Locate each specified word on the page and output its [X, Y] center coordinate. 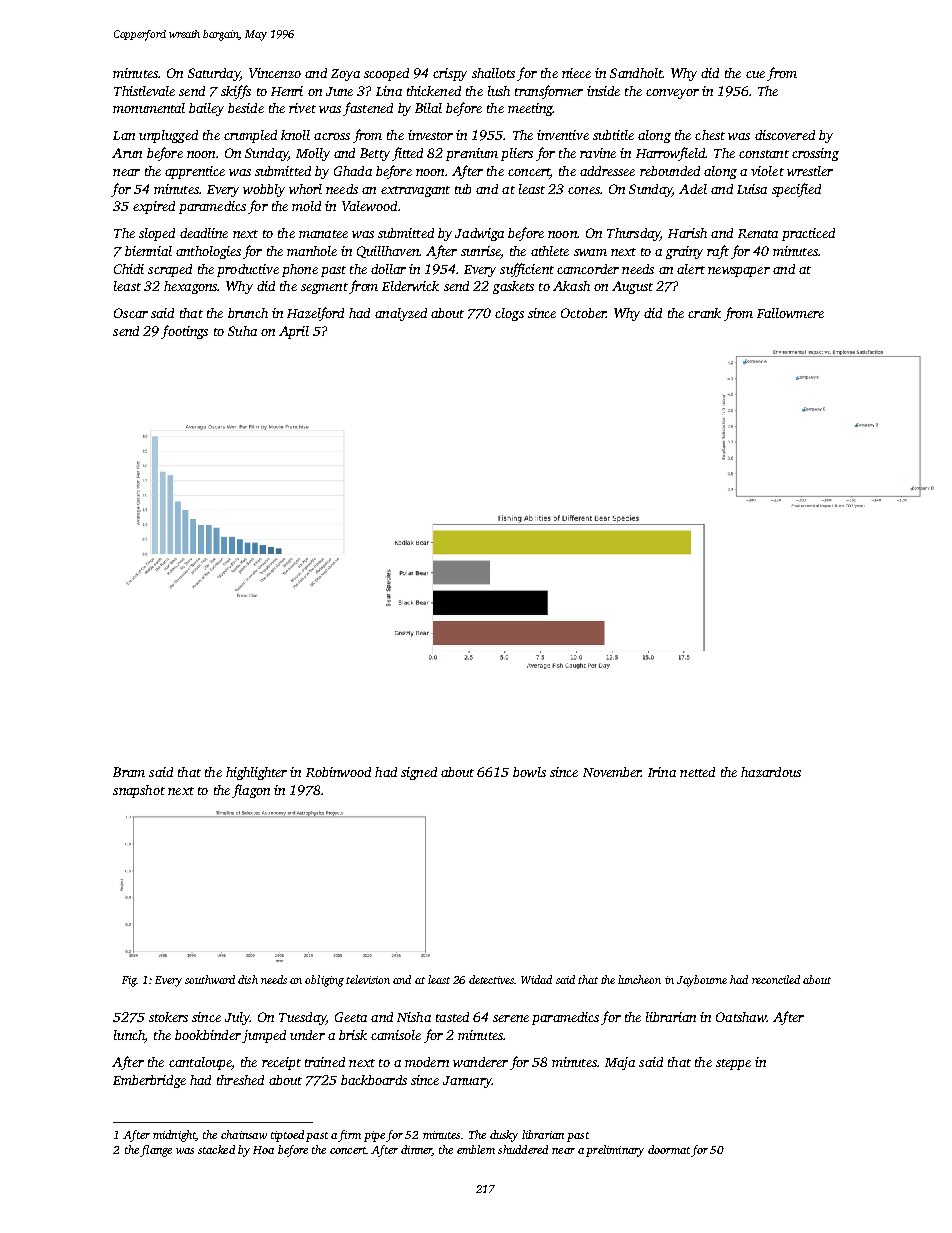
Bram [129, 772]
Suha [242, 331]
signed [419, 773]
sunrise [480, 251]
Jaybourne [702, 981]
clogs [509, 314]
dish [248, 979]
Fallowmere [790, 313]
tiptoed [287, 1136]
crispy [450, 74]
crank [704, 313]
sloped [157, 234]
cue [755, 74]
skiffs [236, 92]
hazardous [771, 772]
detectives [491, 979]
